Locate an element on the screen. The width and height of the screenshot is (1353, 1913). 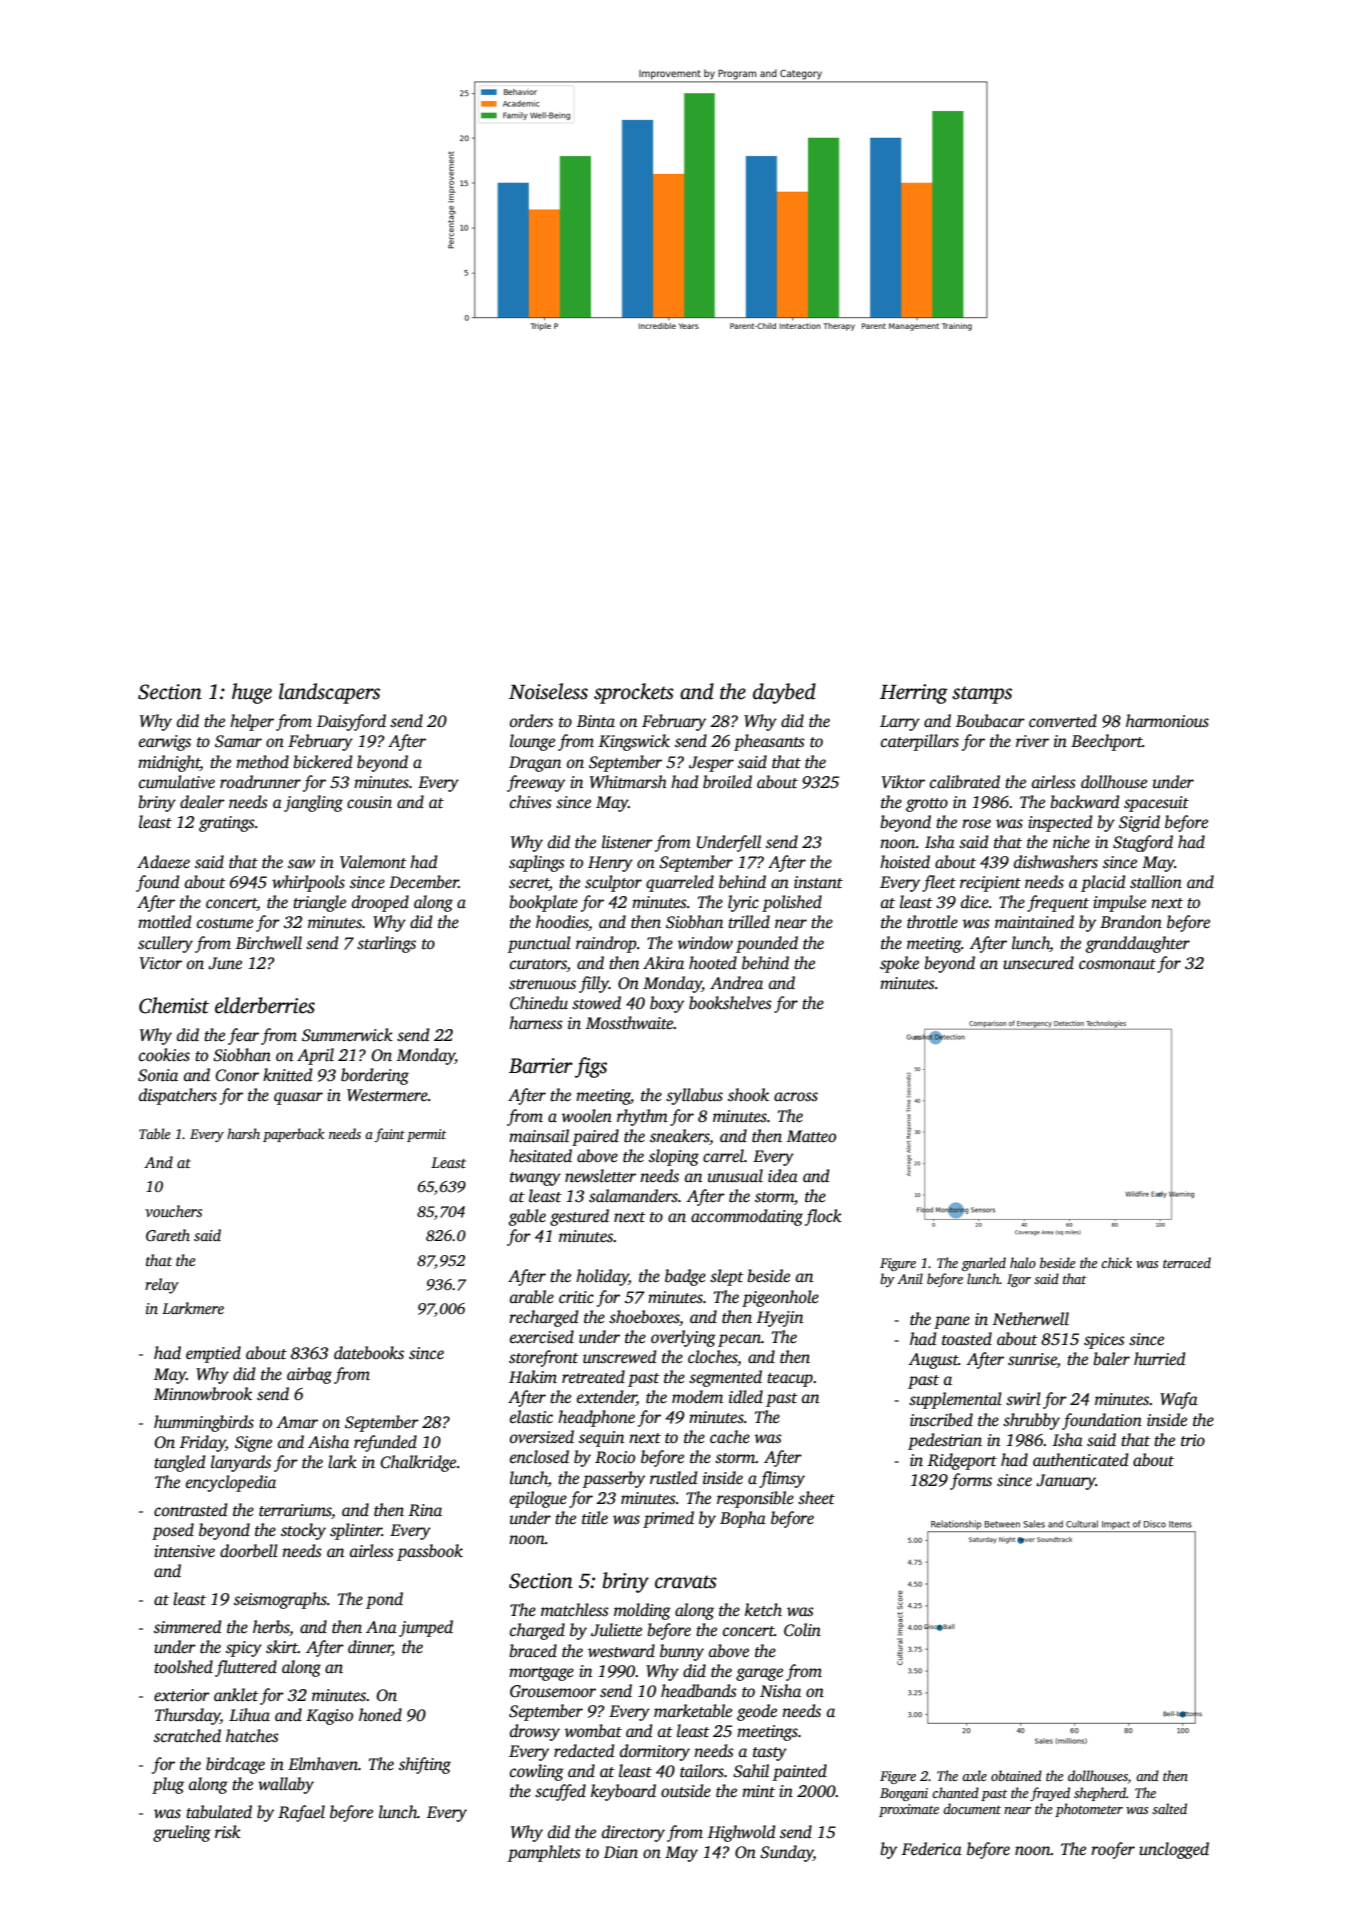
landscapers is located at coordinates (329, 693).
